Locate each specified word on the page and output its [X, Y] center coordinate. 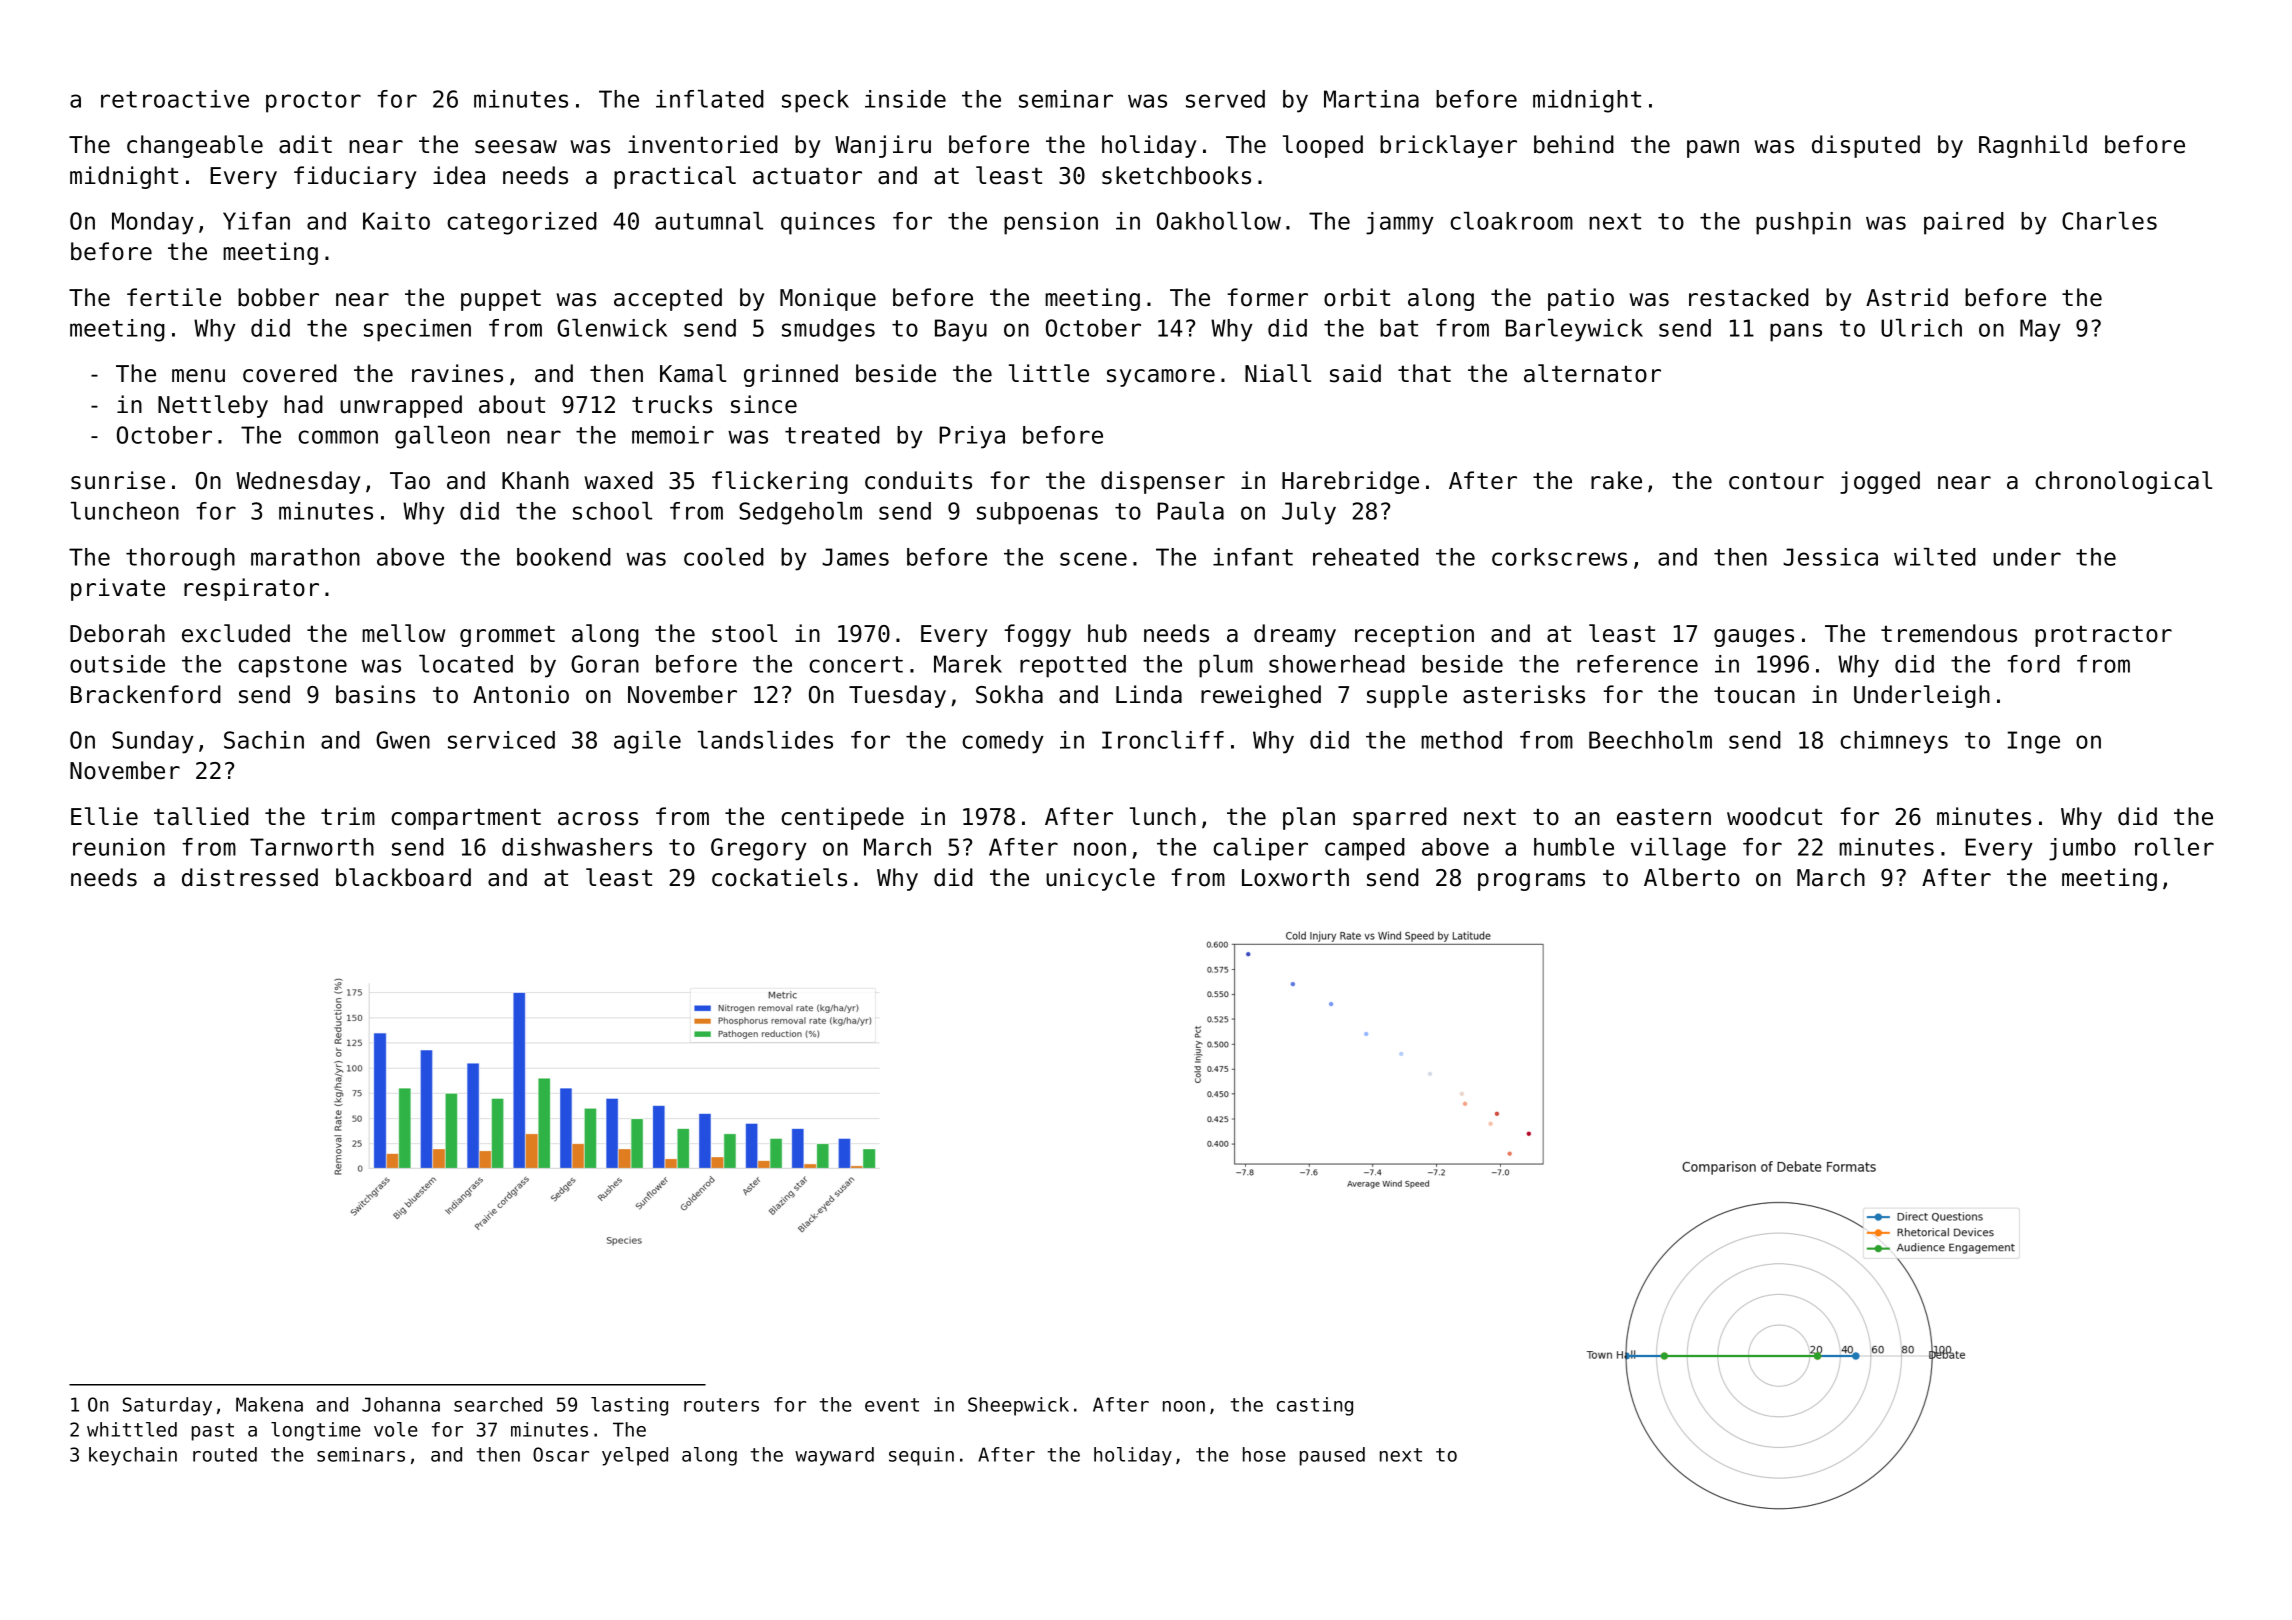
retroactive [175, 99]
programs [1531, 882]
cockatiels [779, 877]
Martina [1371, 99]
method [1461, 740]
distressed [250, 877]
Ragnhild [2033, 146]
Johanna [401, 1404]
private [118, 589]
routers [721, 1405]
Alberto [1692, 877]
